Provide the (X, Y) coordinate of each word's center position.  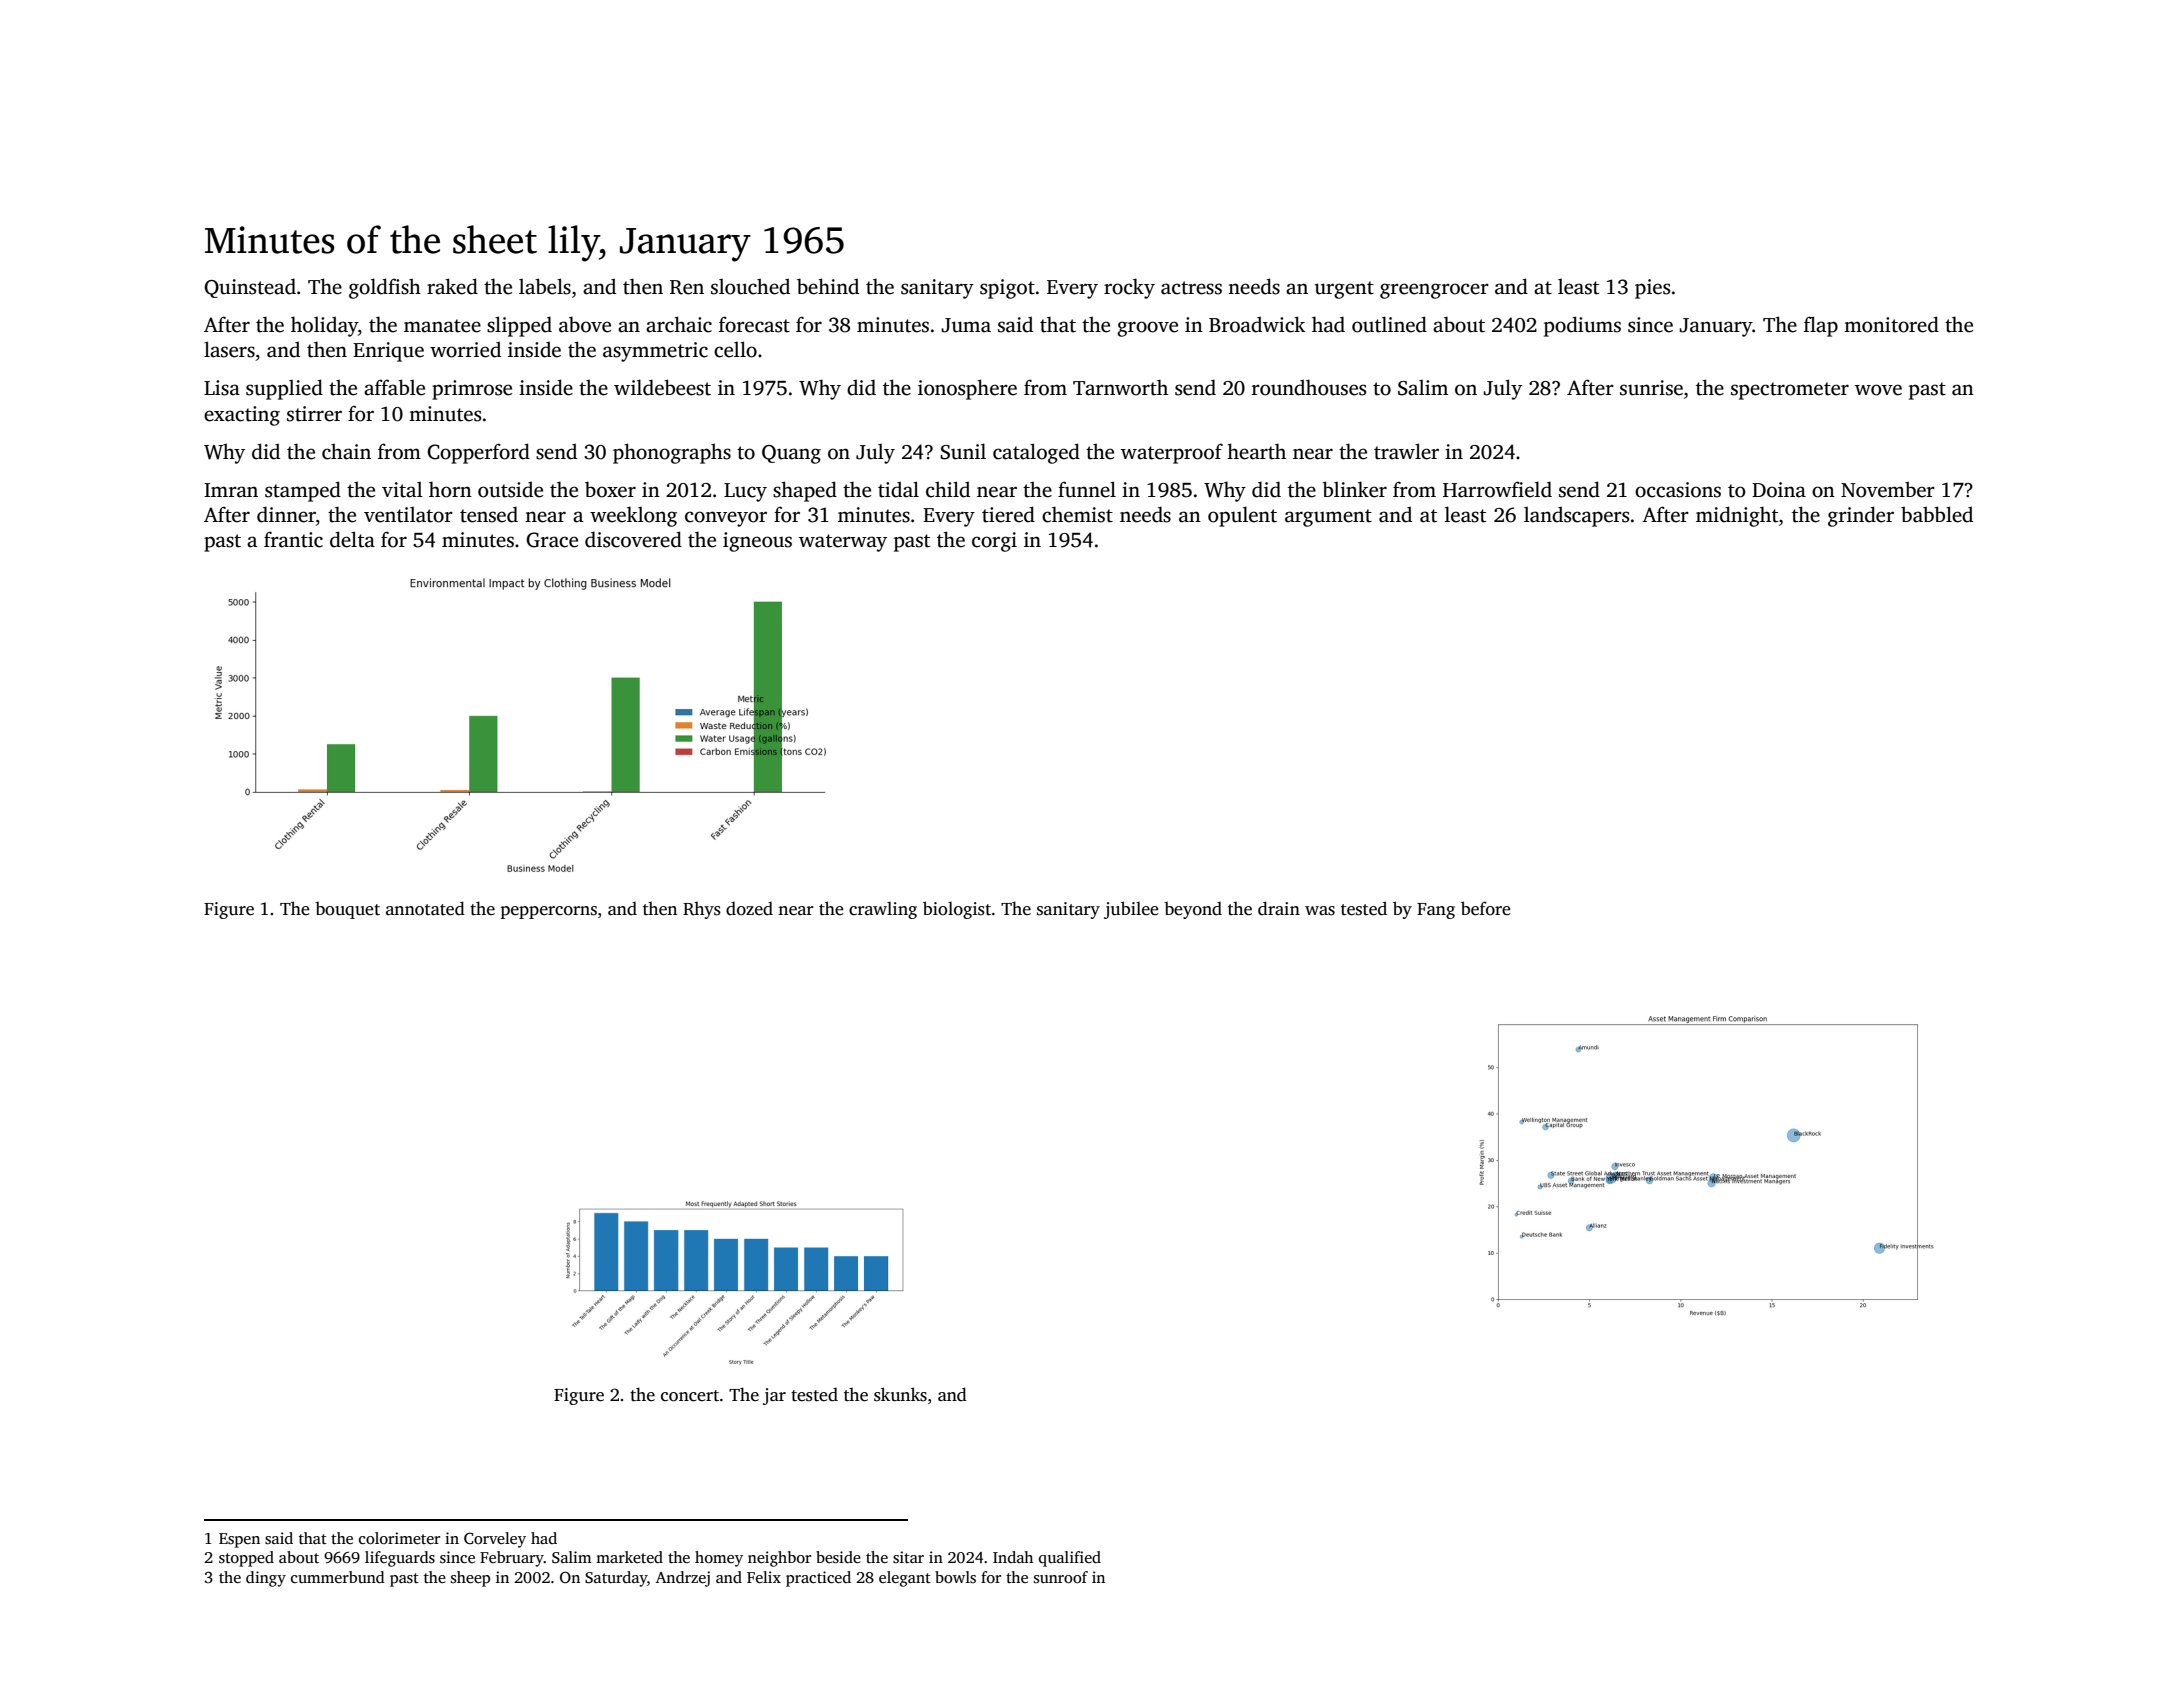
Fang (1436, 911)
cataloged (1036, 453)
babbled (1937, 514)
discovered (633, 539)
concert (690, 1396)
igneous (757, 542)
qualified (1070, 1559)
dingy (266, 1579)
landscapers (1576, 516)
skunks (900, 1394)
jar (774, 1396)
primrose (472, 390)
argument (1328, 518)
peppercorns (548, 912)
